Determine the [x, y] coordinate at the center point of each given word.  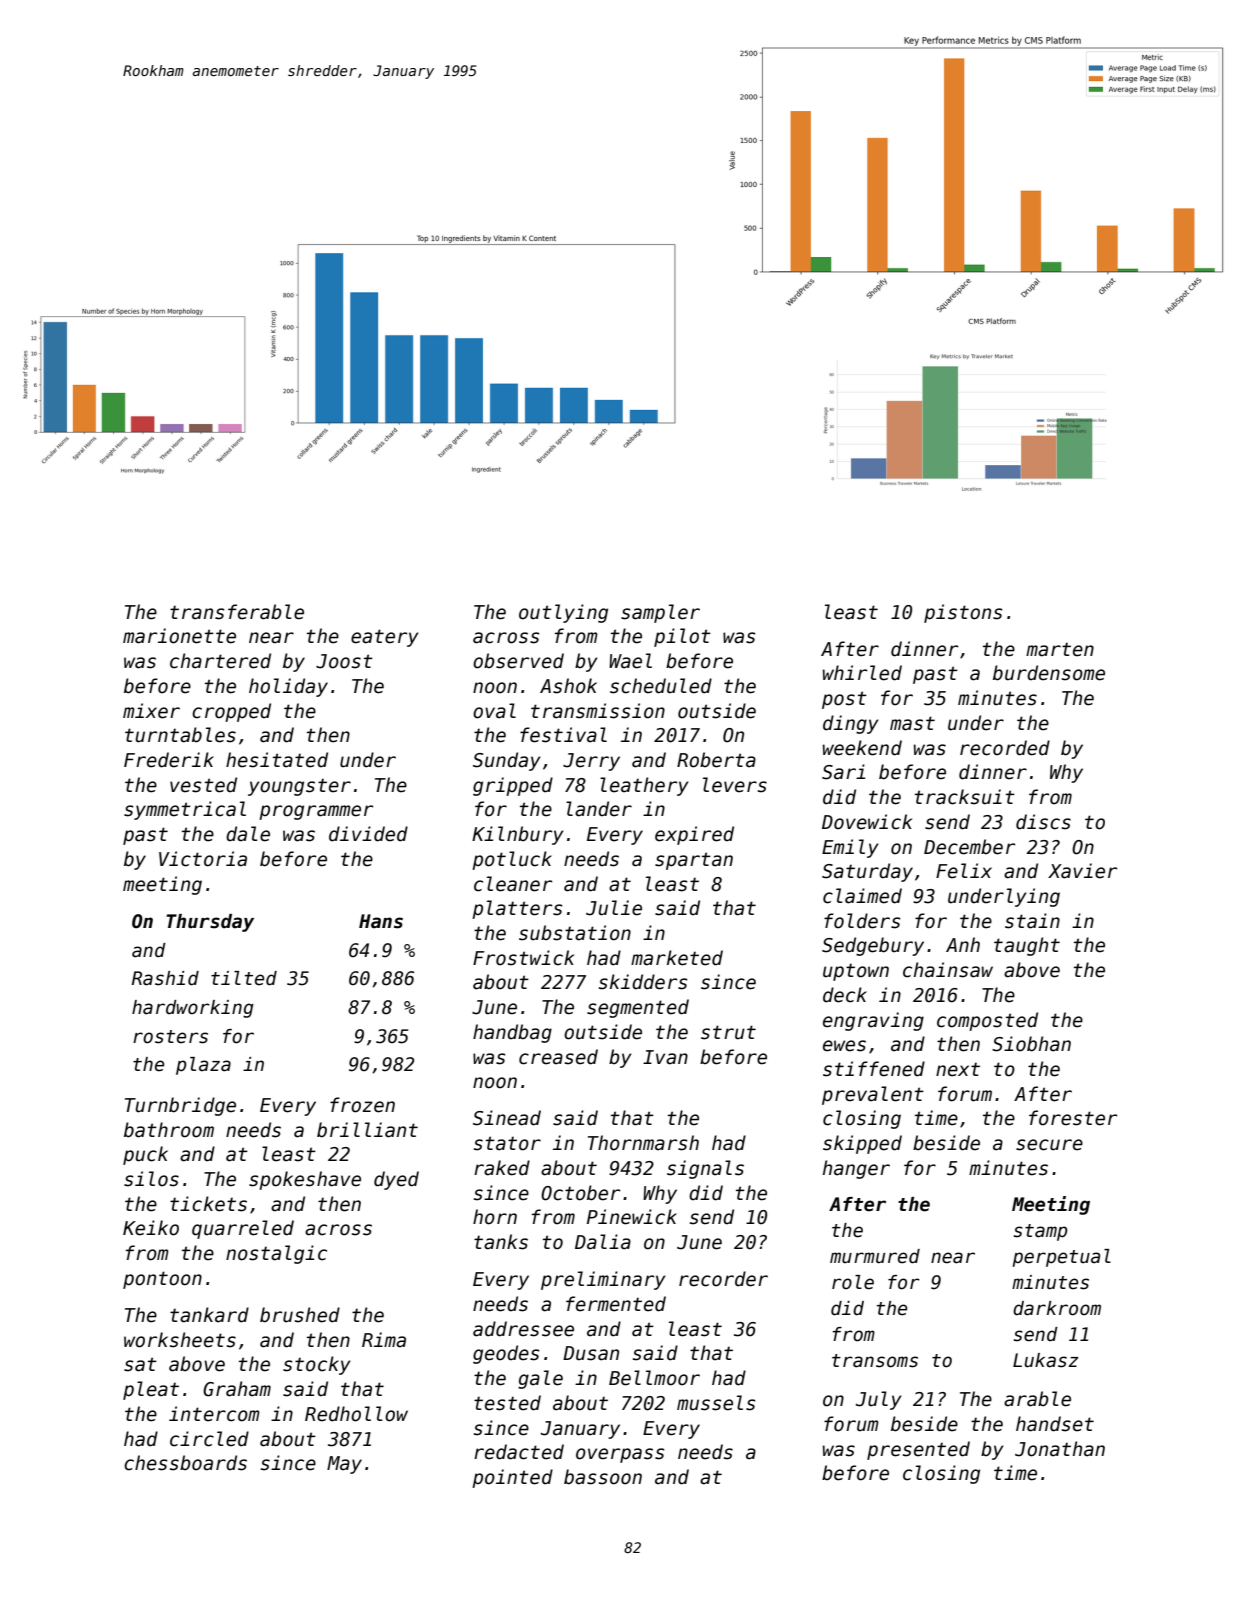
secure [1049, 1145]
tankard [209, 1315]
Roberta [716, 760]
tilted [244, 978]
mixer [151, 711]
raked [502, 1168]
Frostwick [523, 958]
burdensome [1049, 673]
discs [1043, 822]
